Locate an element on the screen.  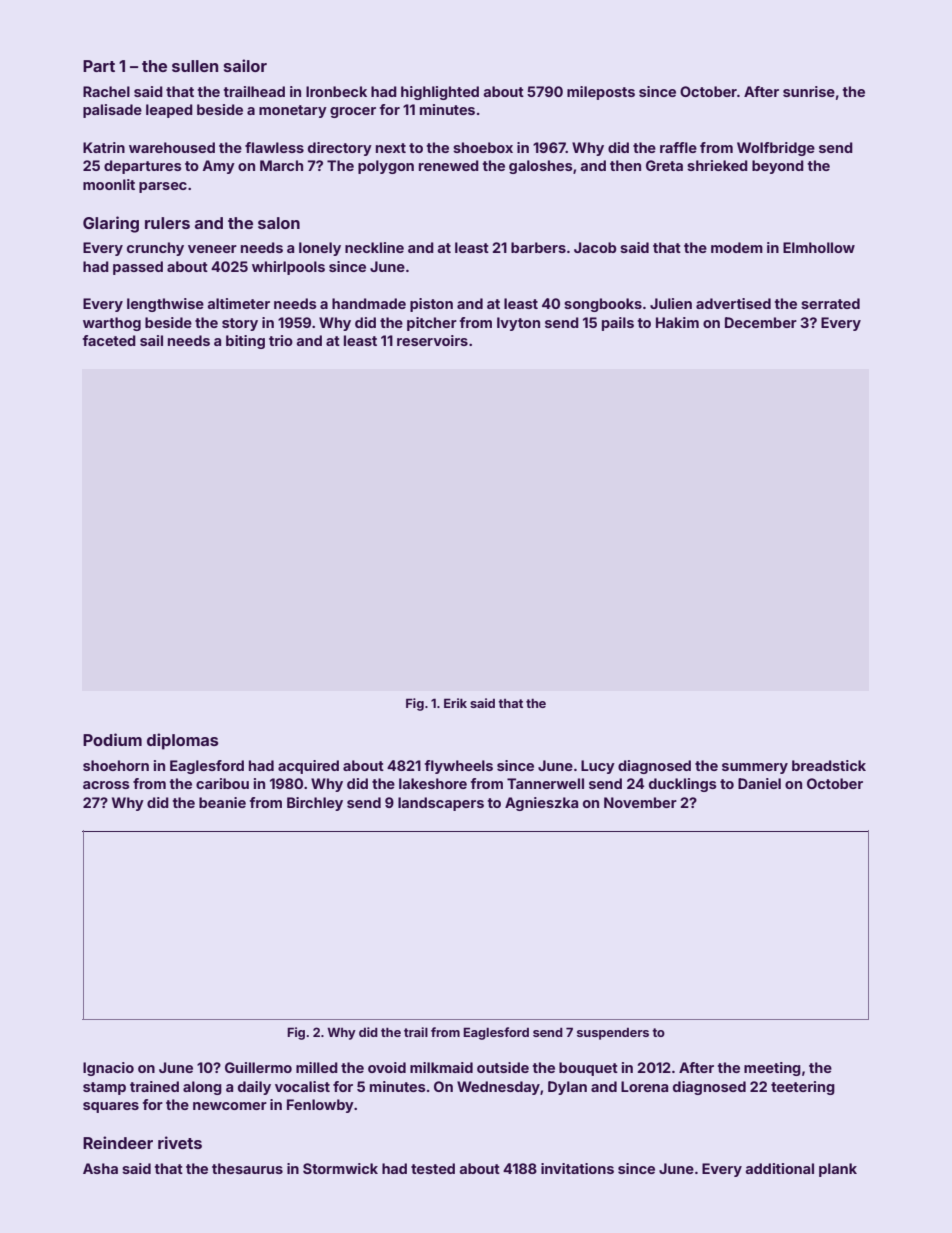
Agnieszka is located at coordinates (541, 804).
